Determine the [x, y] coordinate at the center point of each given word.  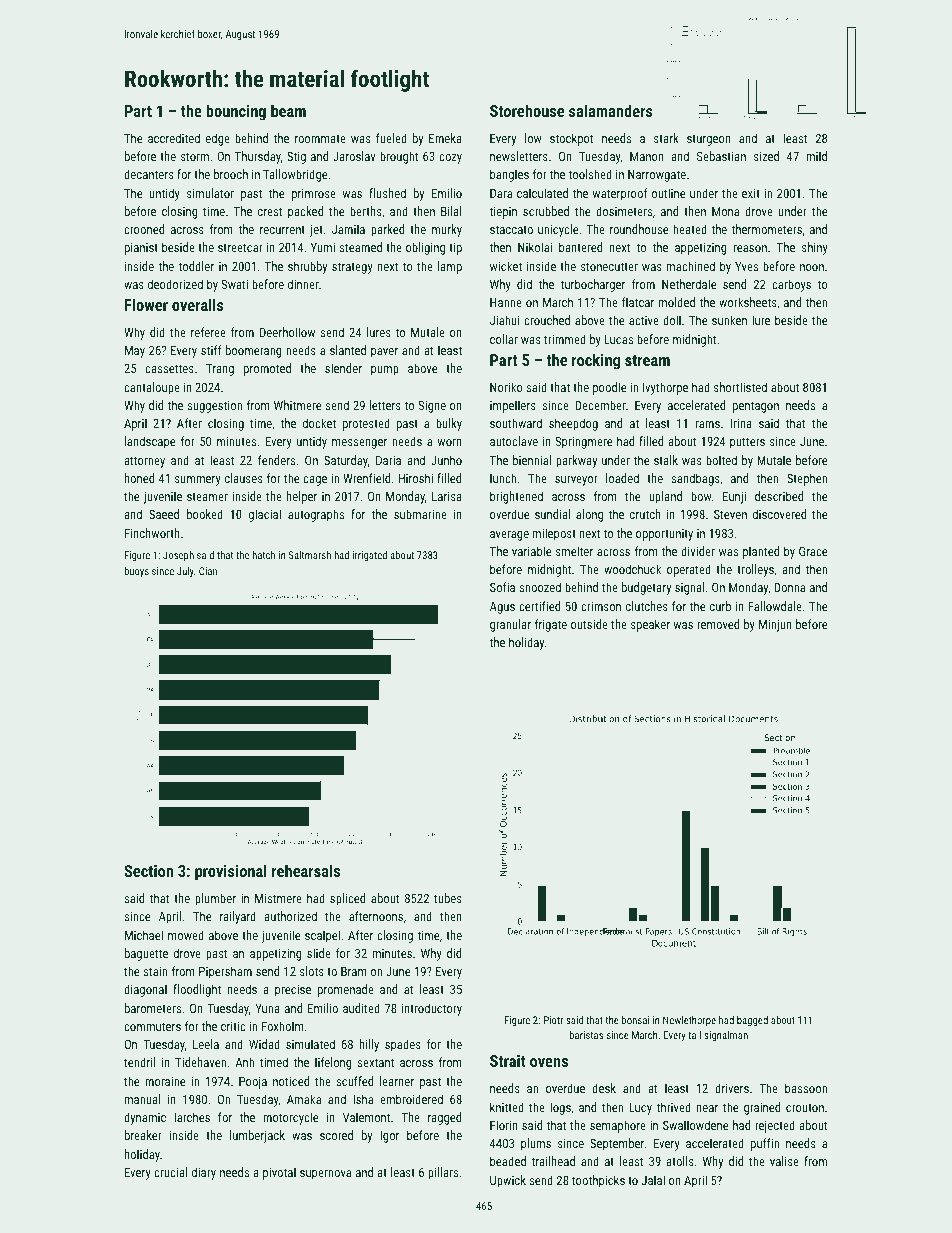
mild [817, 156]
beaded [508, 1161]
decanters [149, 174]
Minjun [775, 626]
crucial [170, 1172]
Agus [502, 608]
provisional [231, 872]
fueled [391, 138]
